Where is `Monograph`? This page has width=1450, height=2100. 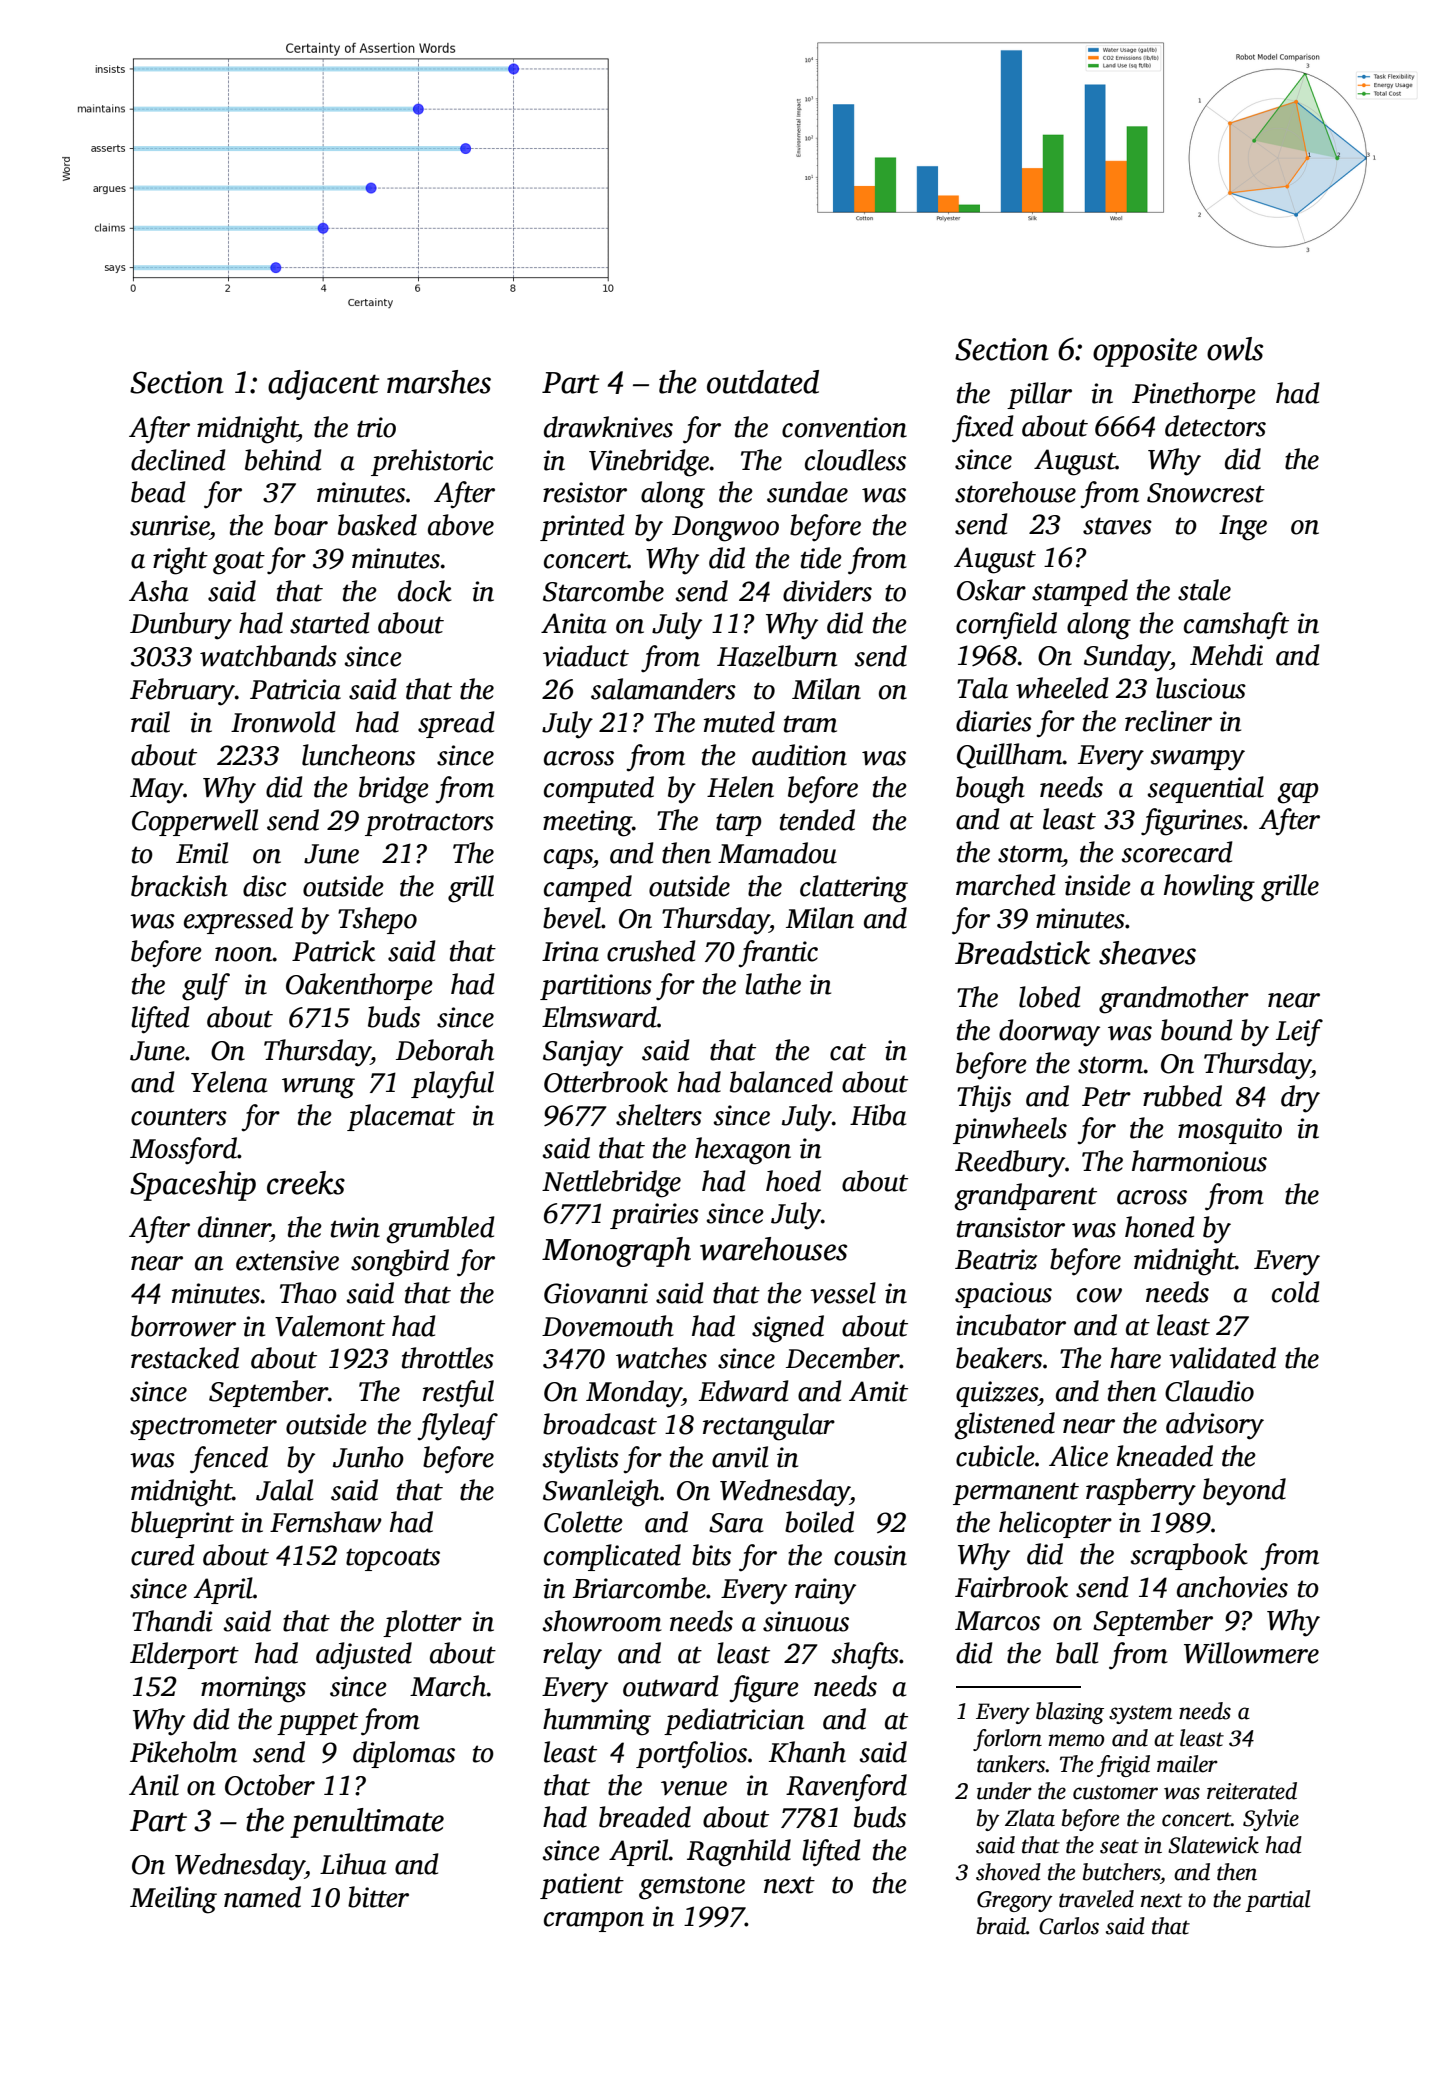
Monograph is located at coordinates (616, 1252).
